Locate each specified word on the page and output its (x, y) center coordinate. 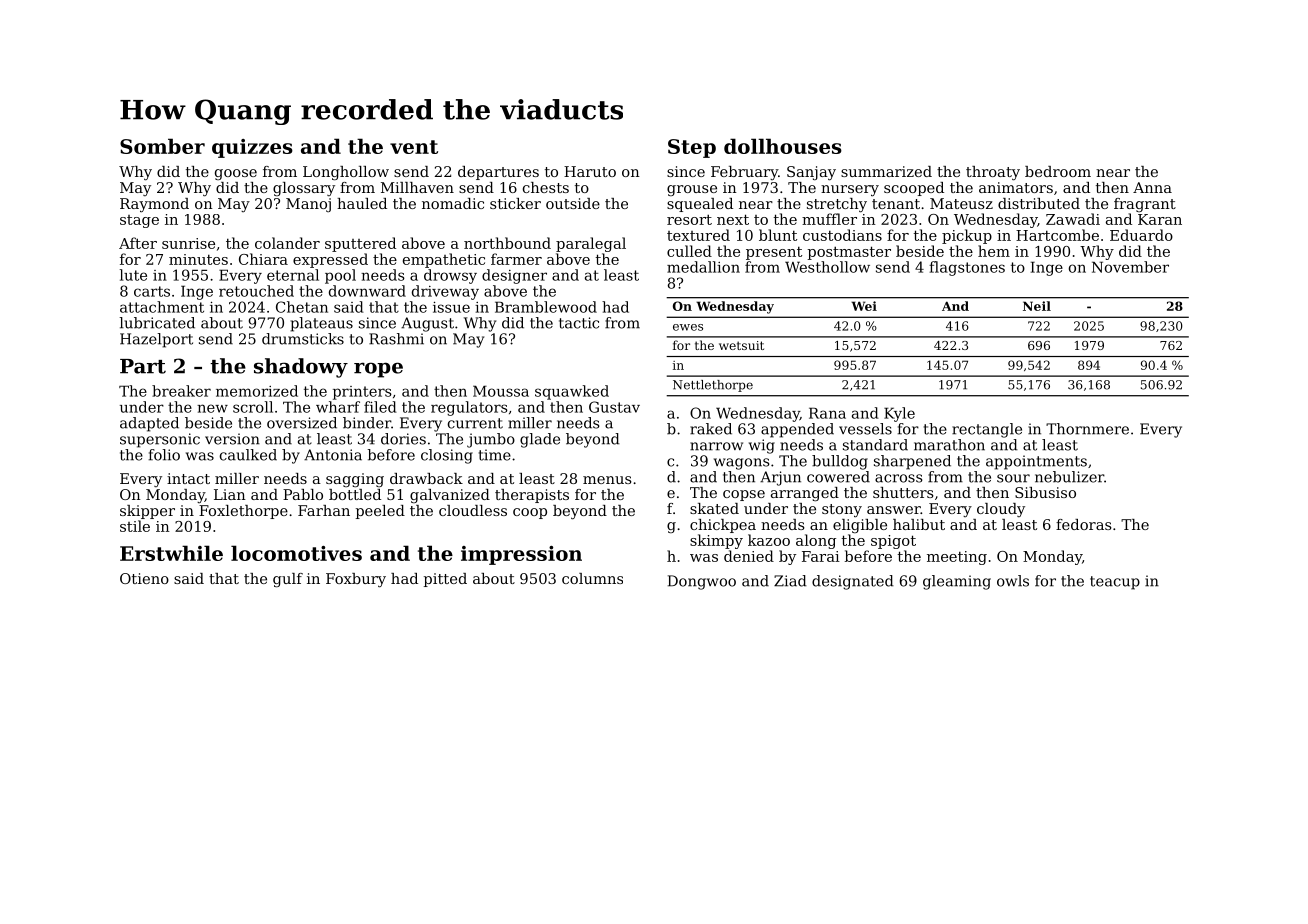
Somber (162, 146)
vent (414, 147)
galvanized (450, 496)
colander (287, 243)
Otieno (144, 578)
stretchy (837, 205)
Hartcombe (1057, 235)
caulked (248, 455)
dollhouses (783, 146)
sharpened (912, 462)
